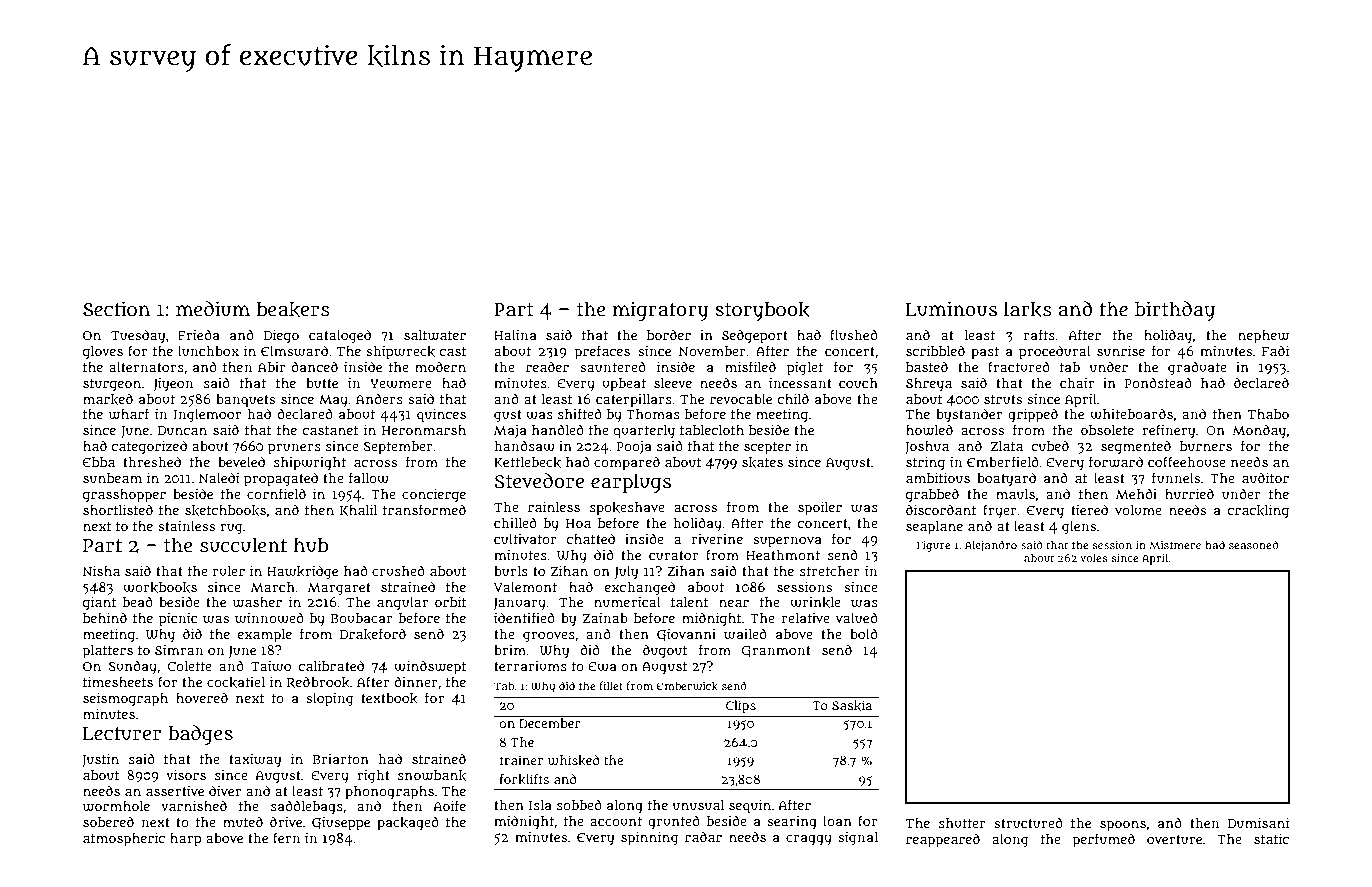  What do you see at coordinates (99, 462) in the image?
I see `Ebba` at bounding box center [99, 462].
